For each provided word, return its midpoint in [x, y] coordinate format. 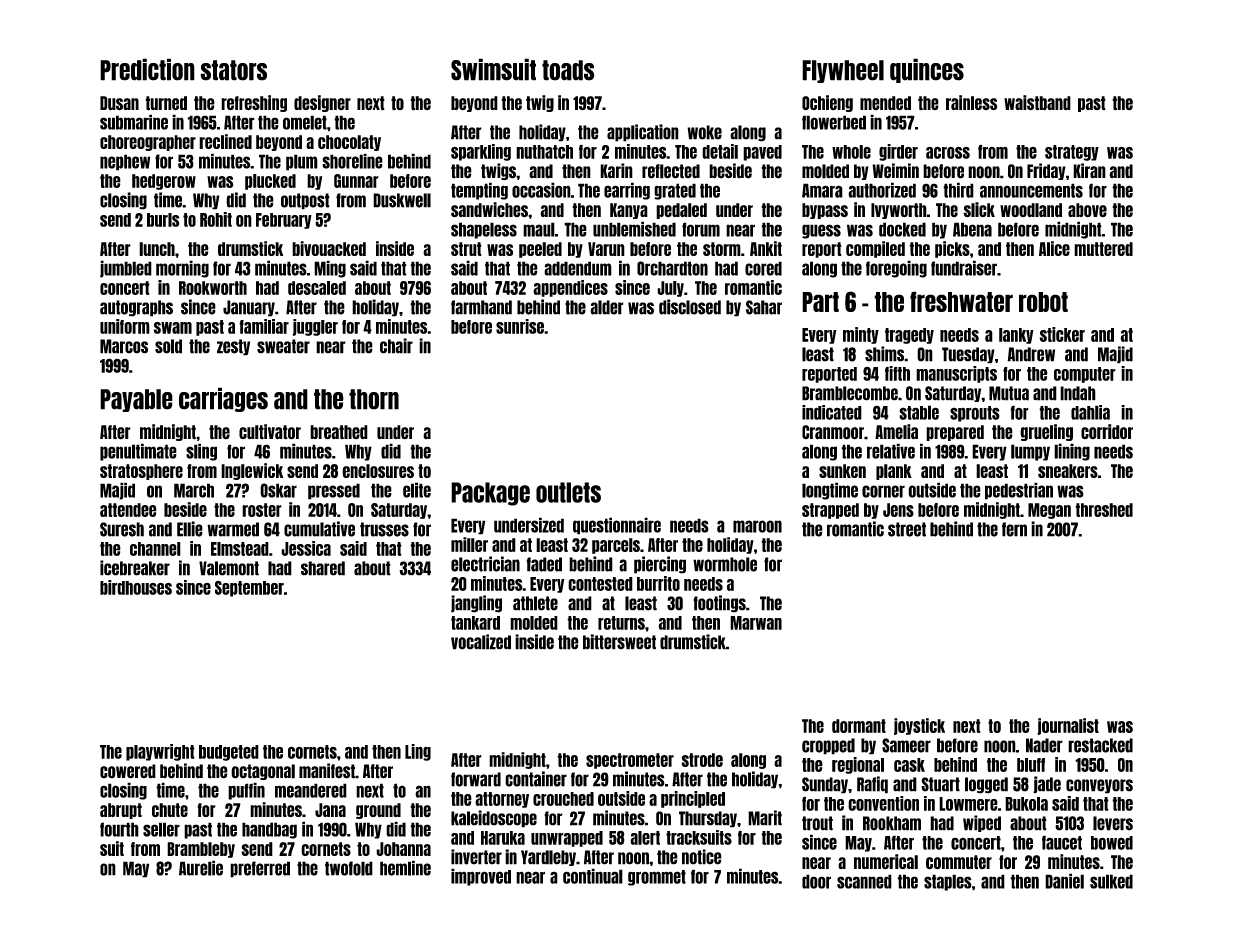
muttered [1103, 249]
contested [600, 584]
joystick [919, 726]
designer [322, 103]
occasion [541, 190]
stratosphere [141, 472]
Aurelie [201, 868]
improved [481, 877]
